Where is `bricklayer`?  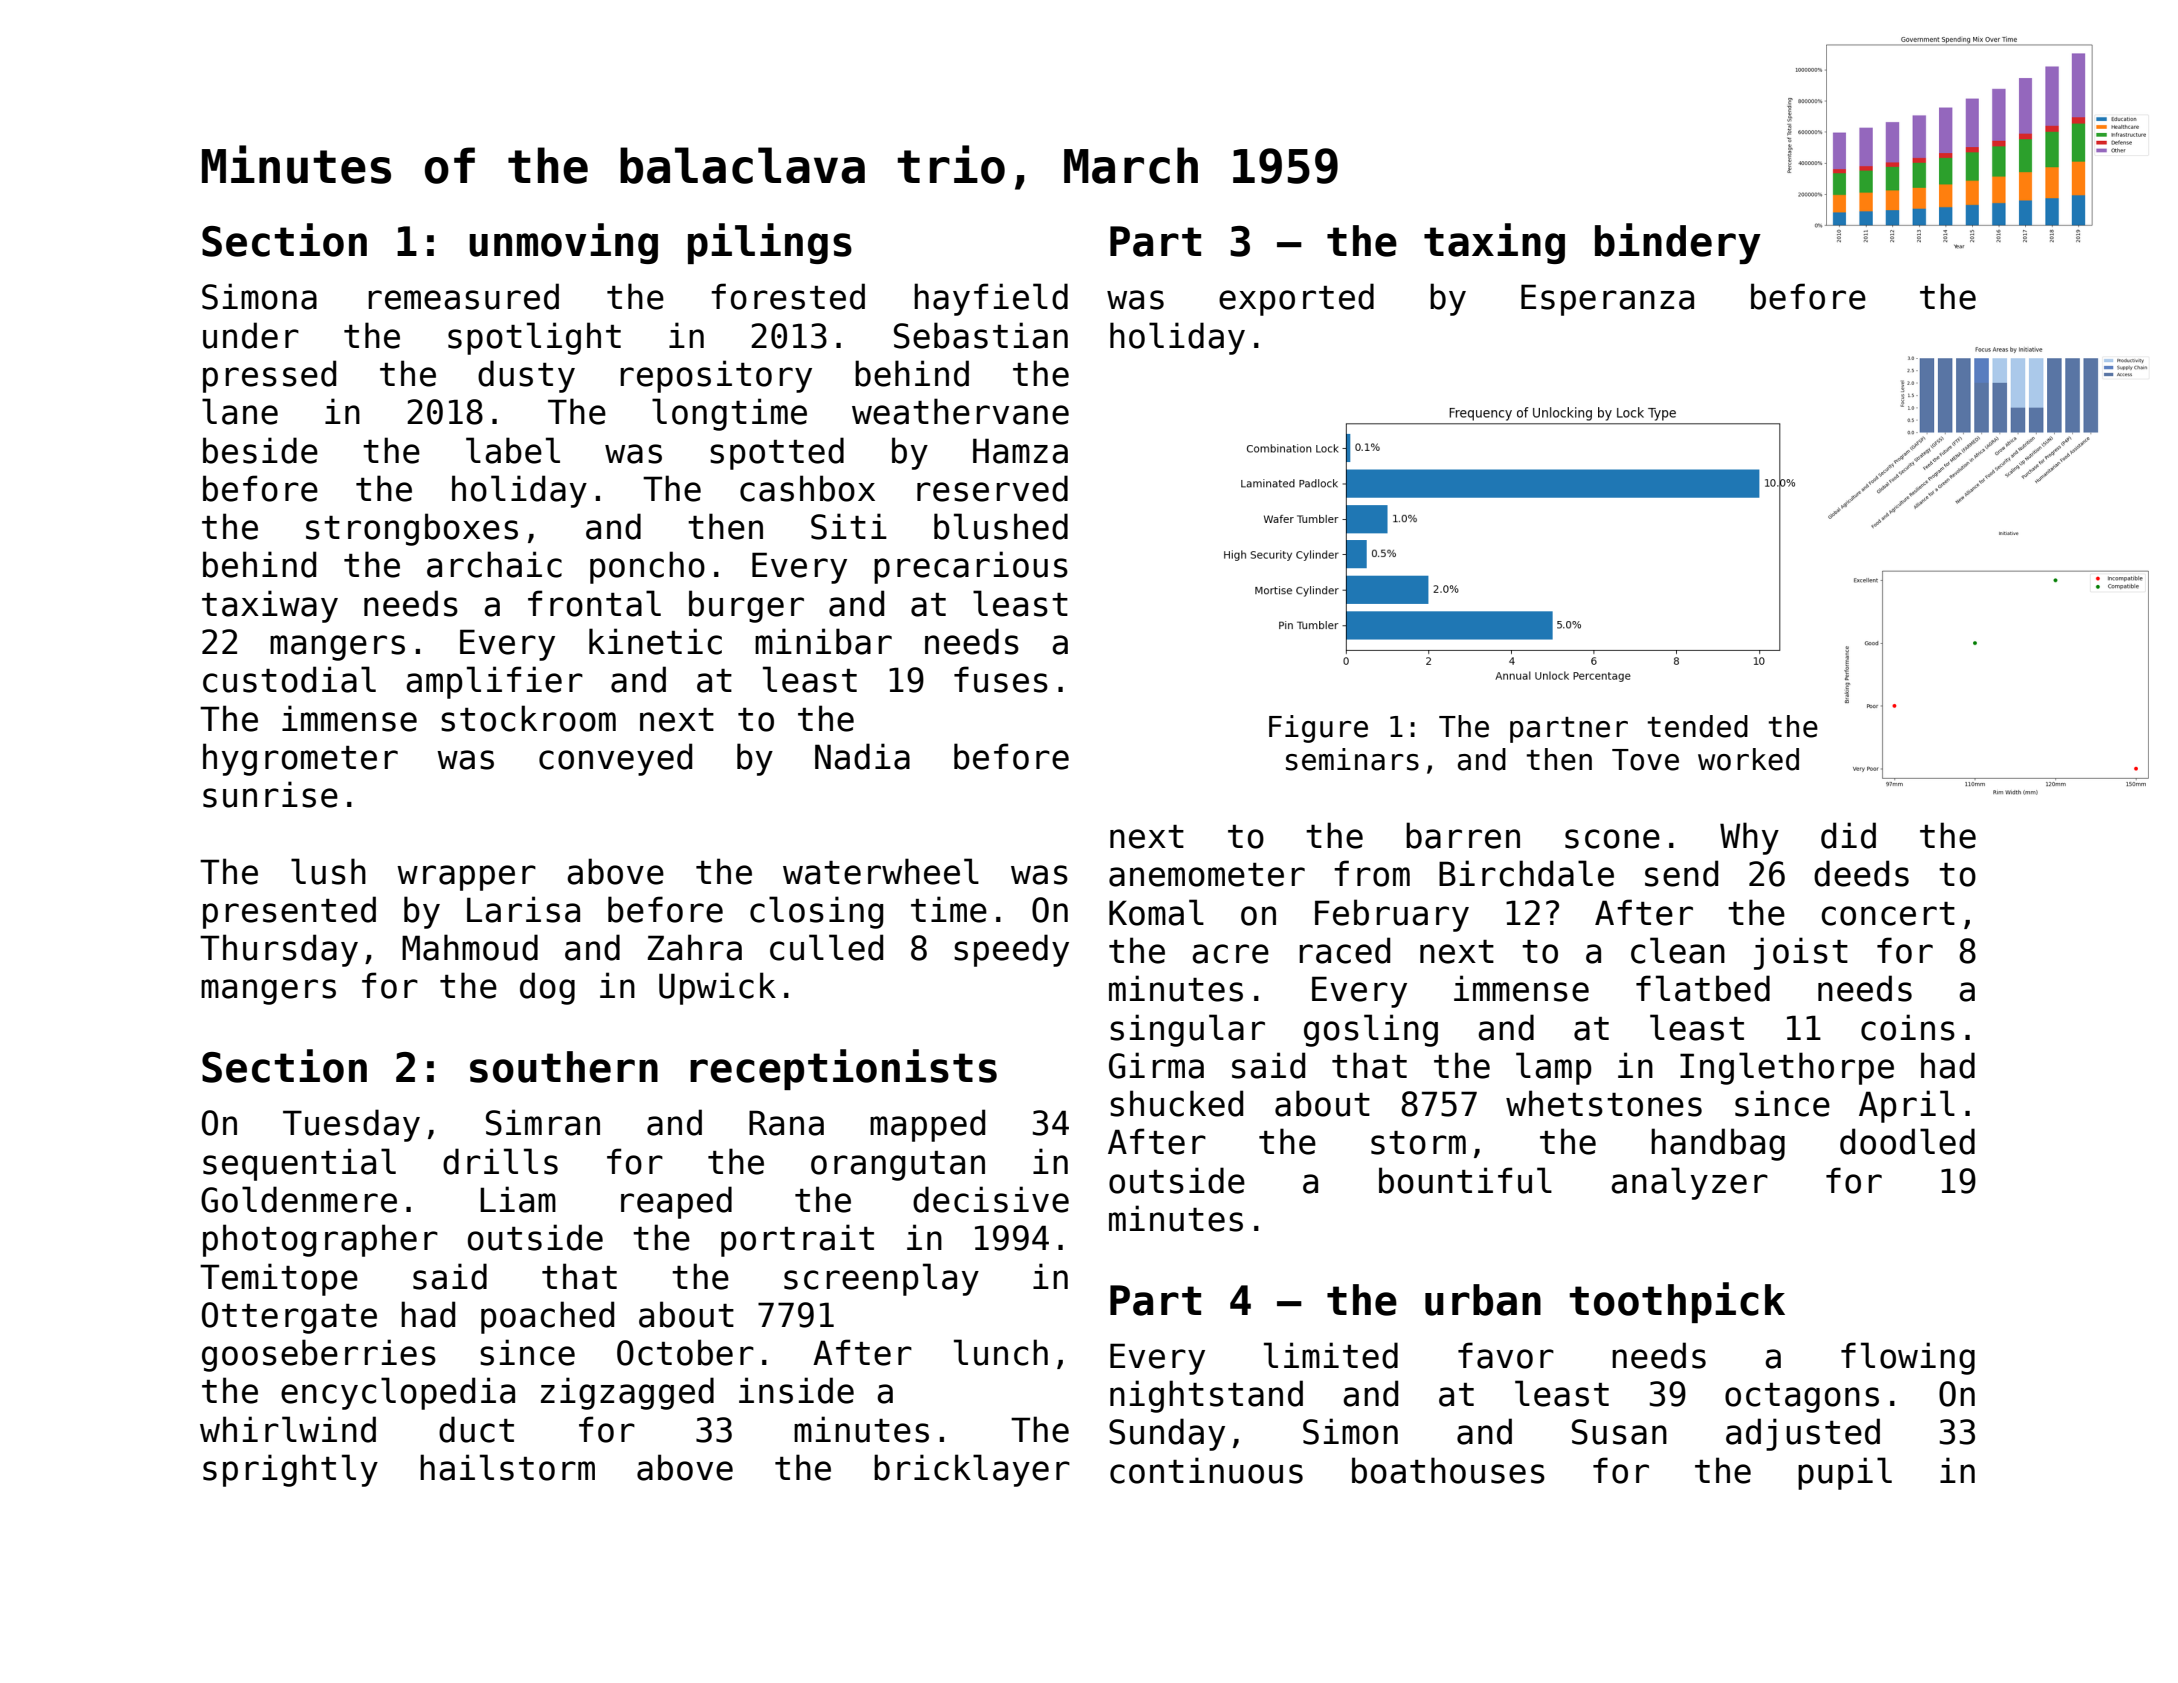
bricklayer is located at coordinates (972, 1470).
